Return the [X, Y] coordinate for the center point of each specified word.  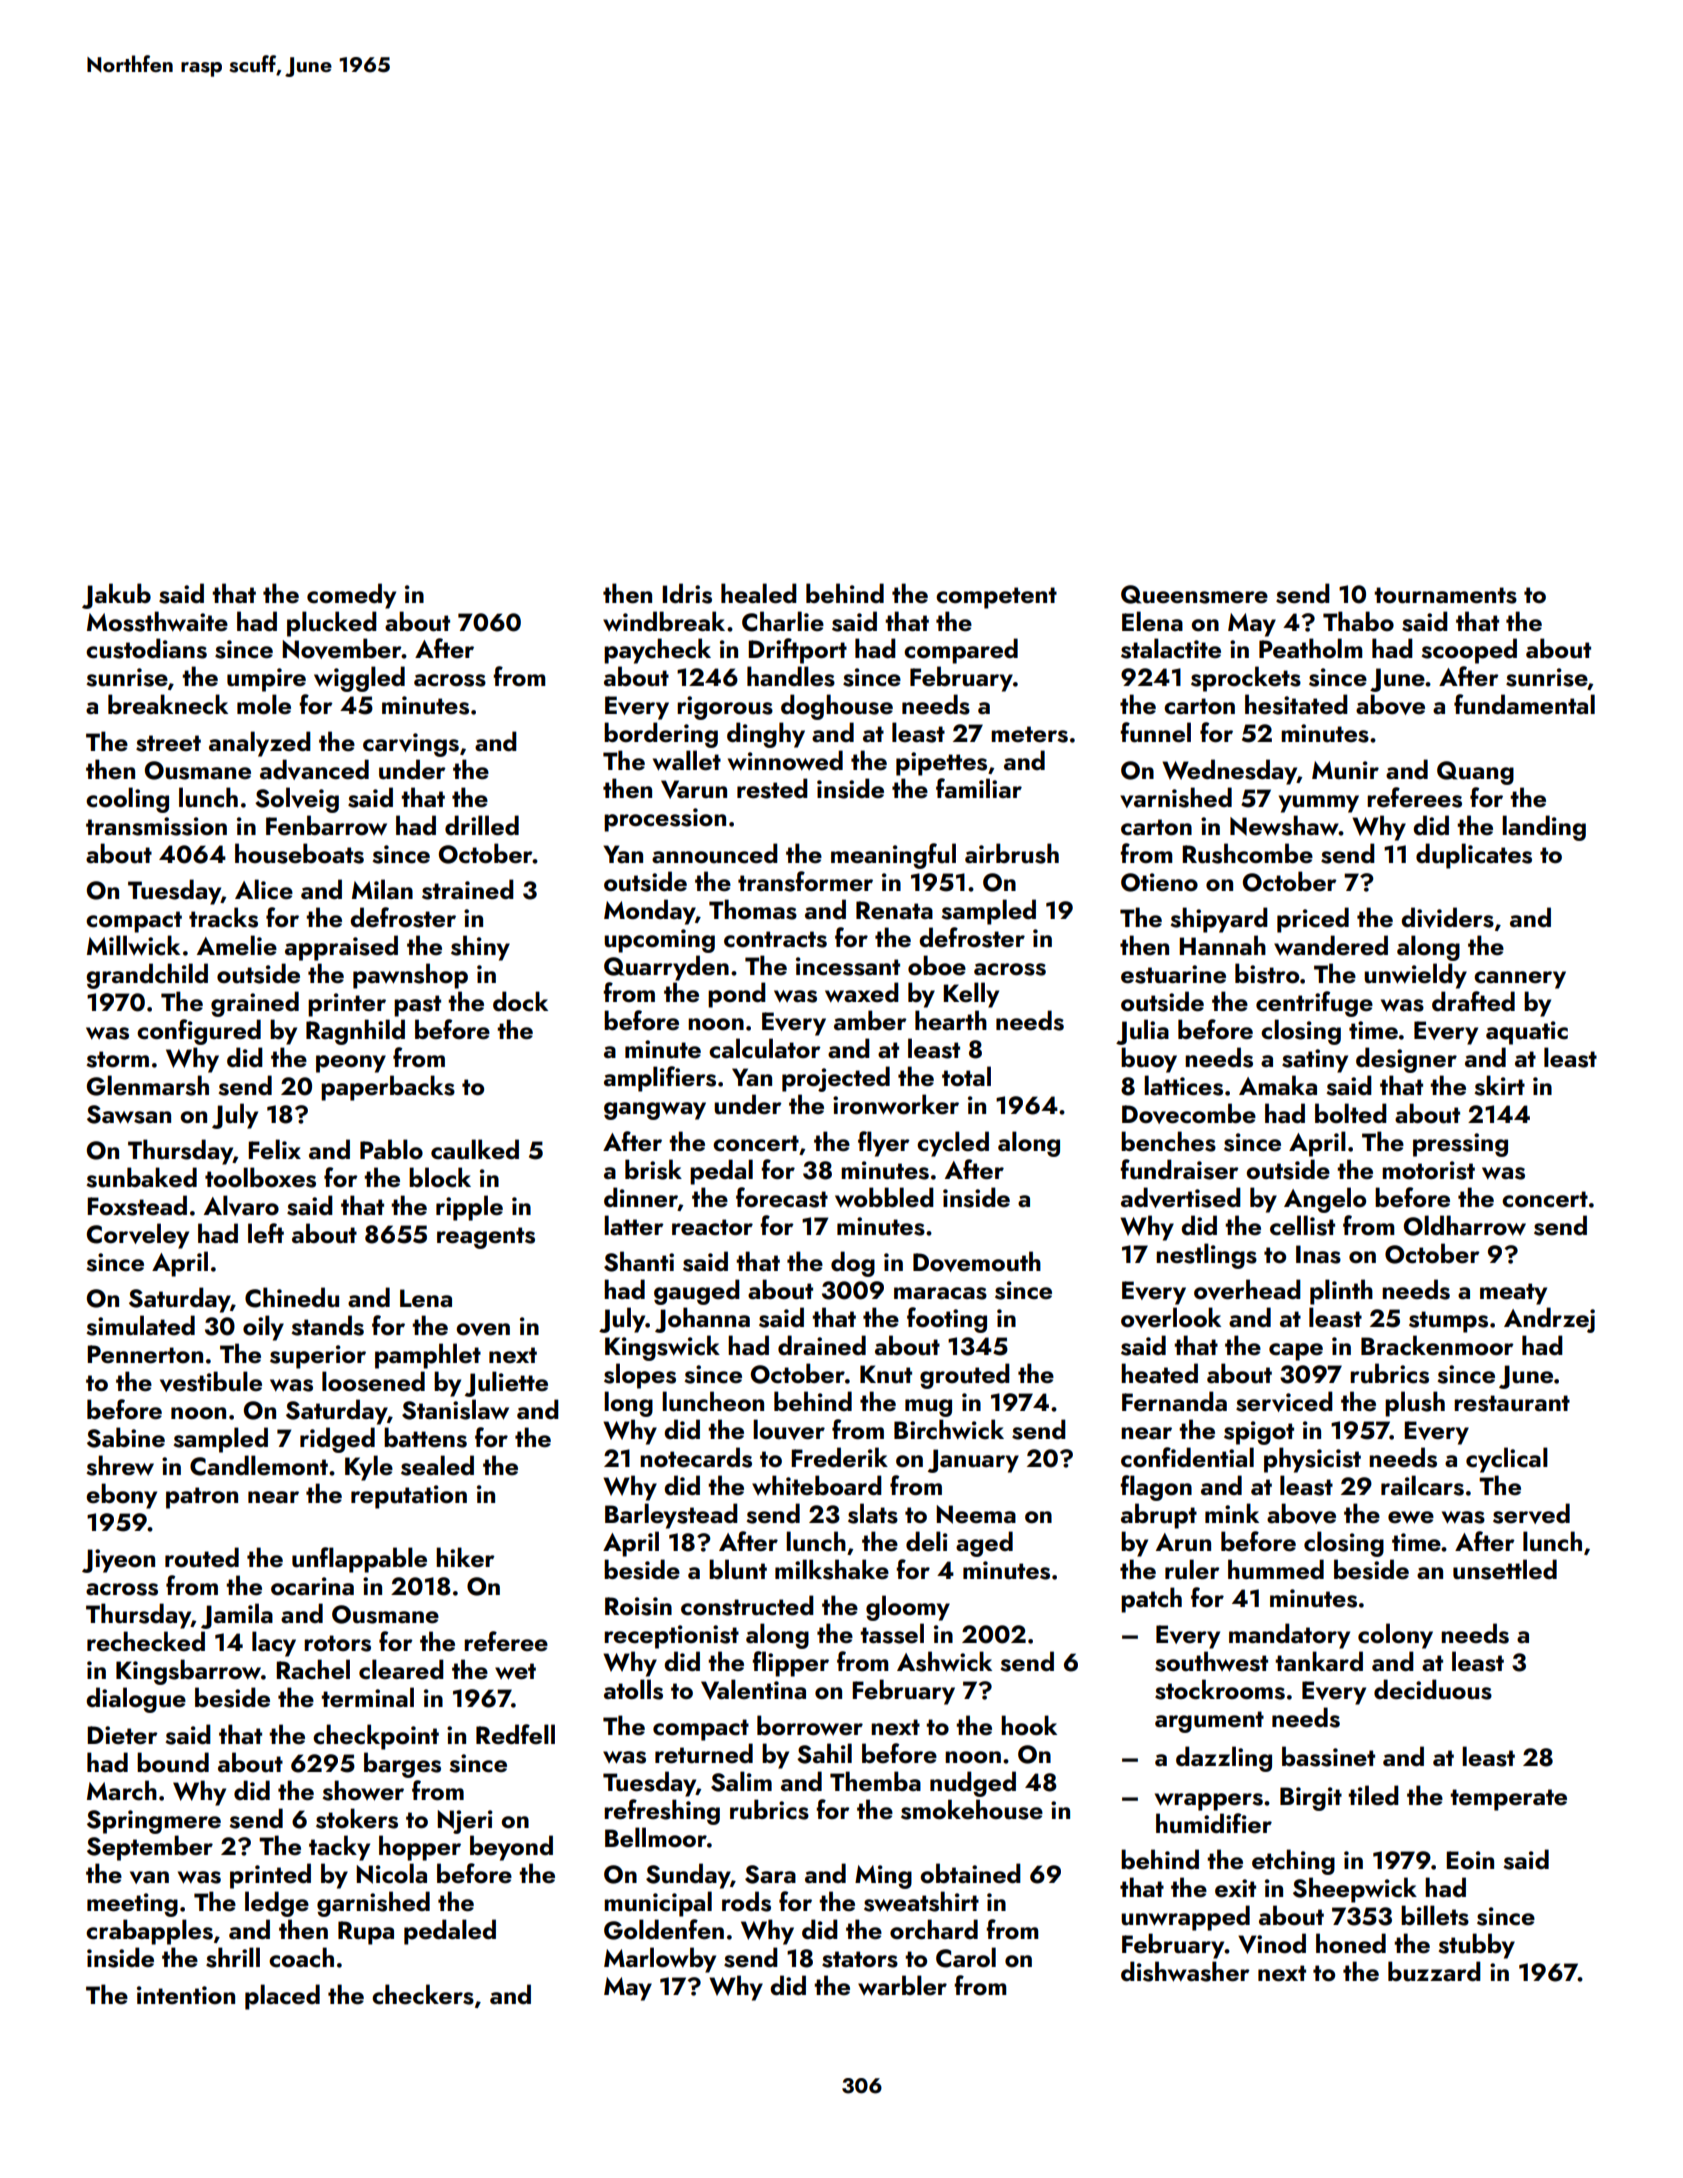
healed [759, 593]
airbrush [1012, 853]
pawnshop [410, 976]
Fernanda [1174, 1401]
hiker [465, 1557]
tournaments [1445, 595]
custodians [146, 648]
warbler [902, 1985]
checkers [423, 1994]
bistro [1267, 973]
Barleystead [671, 1516]
